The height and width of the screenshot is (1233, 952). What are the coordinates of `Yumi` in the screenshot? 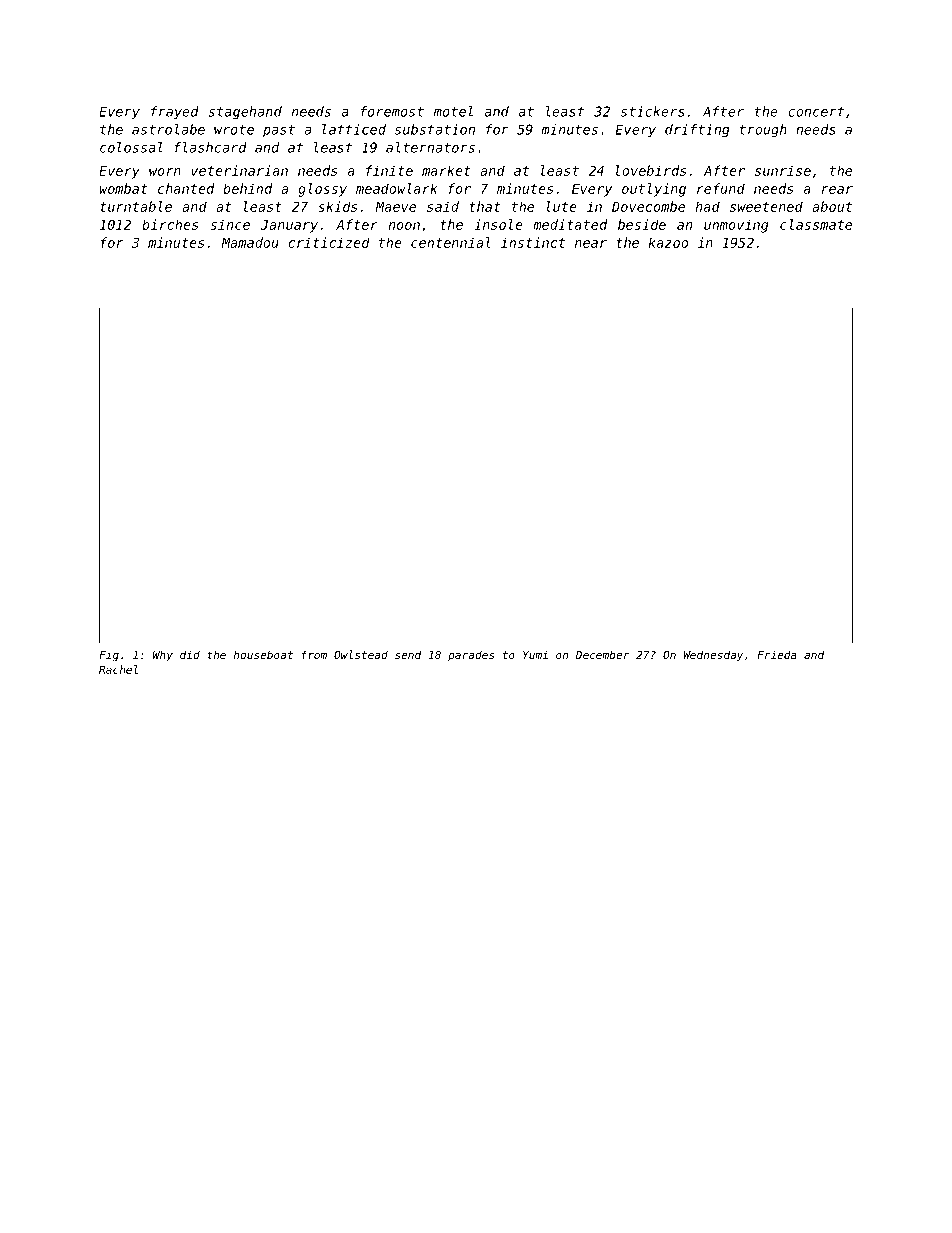 It's located at (535, 654).
